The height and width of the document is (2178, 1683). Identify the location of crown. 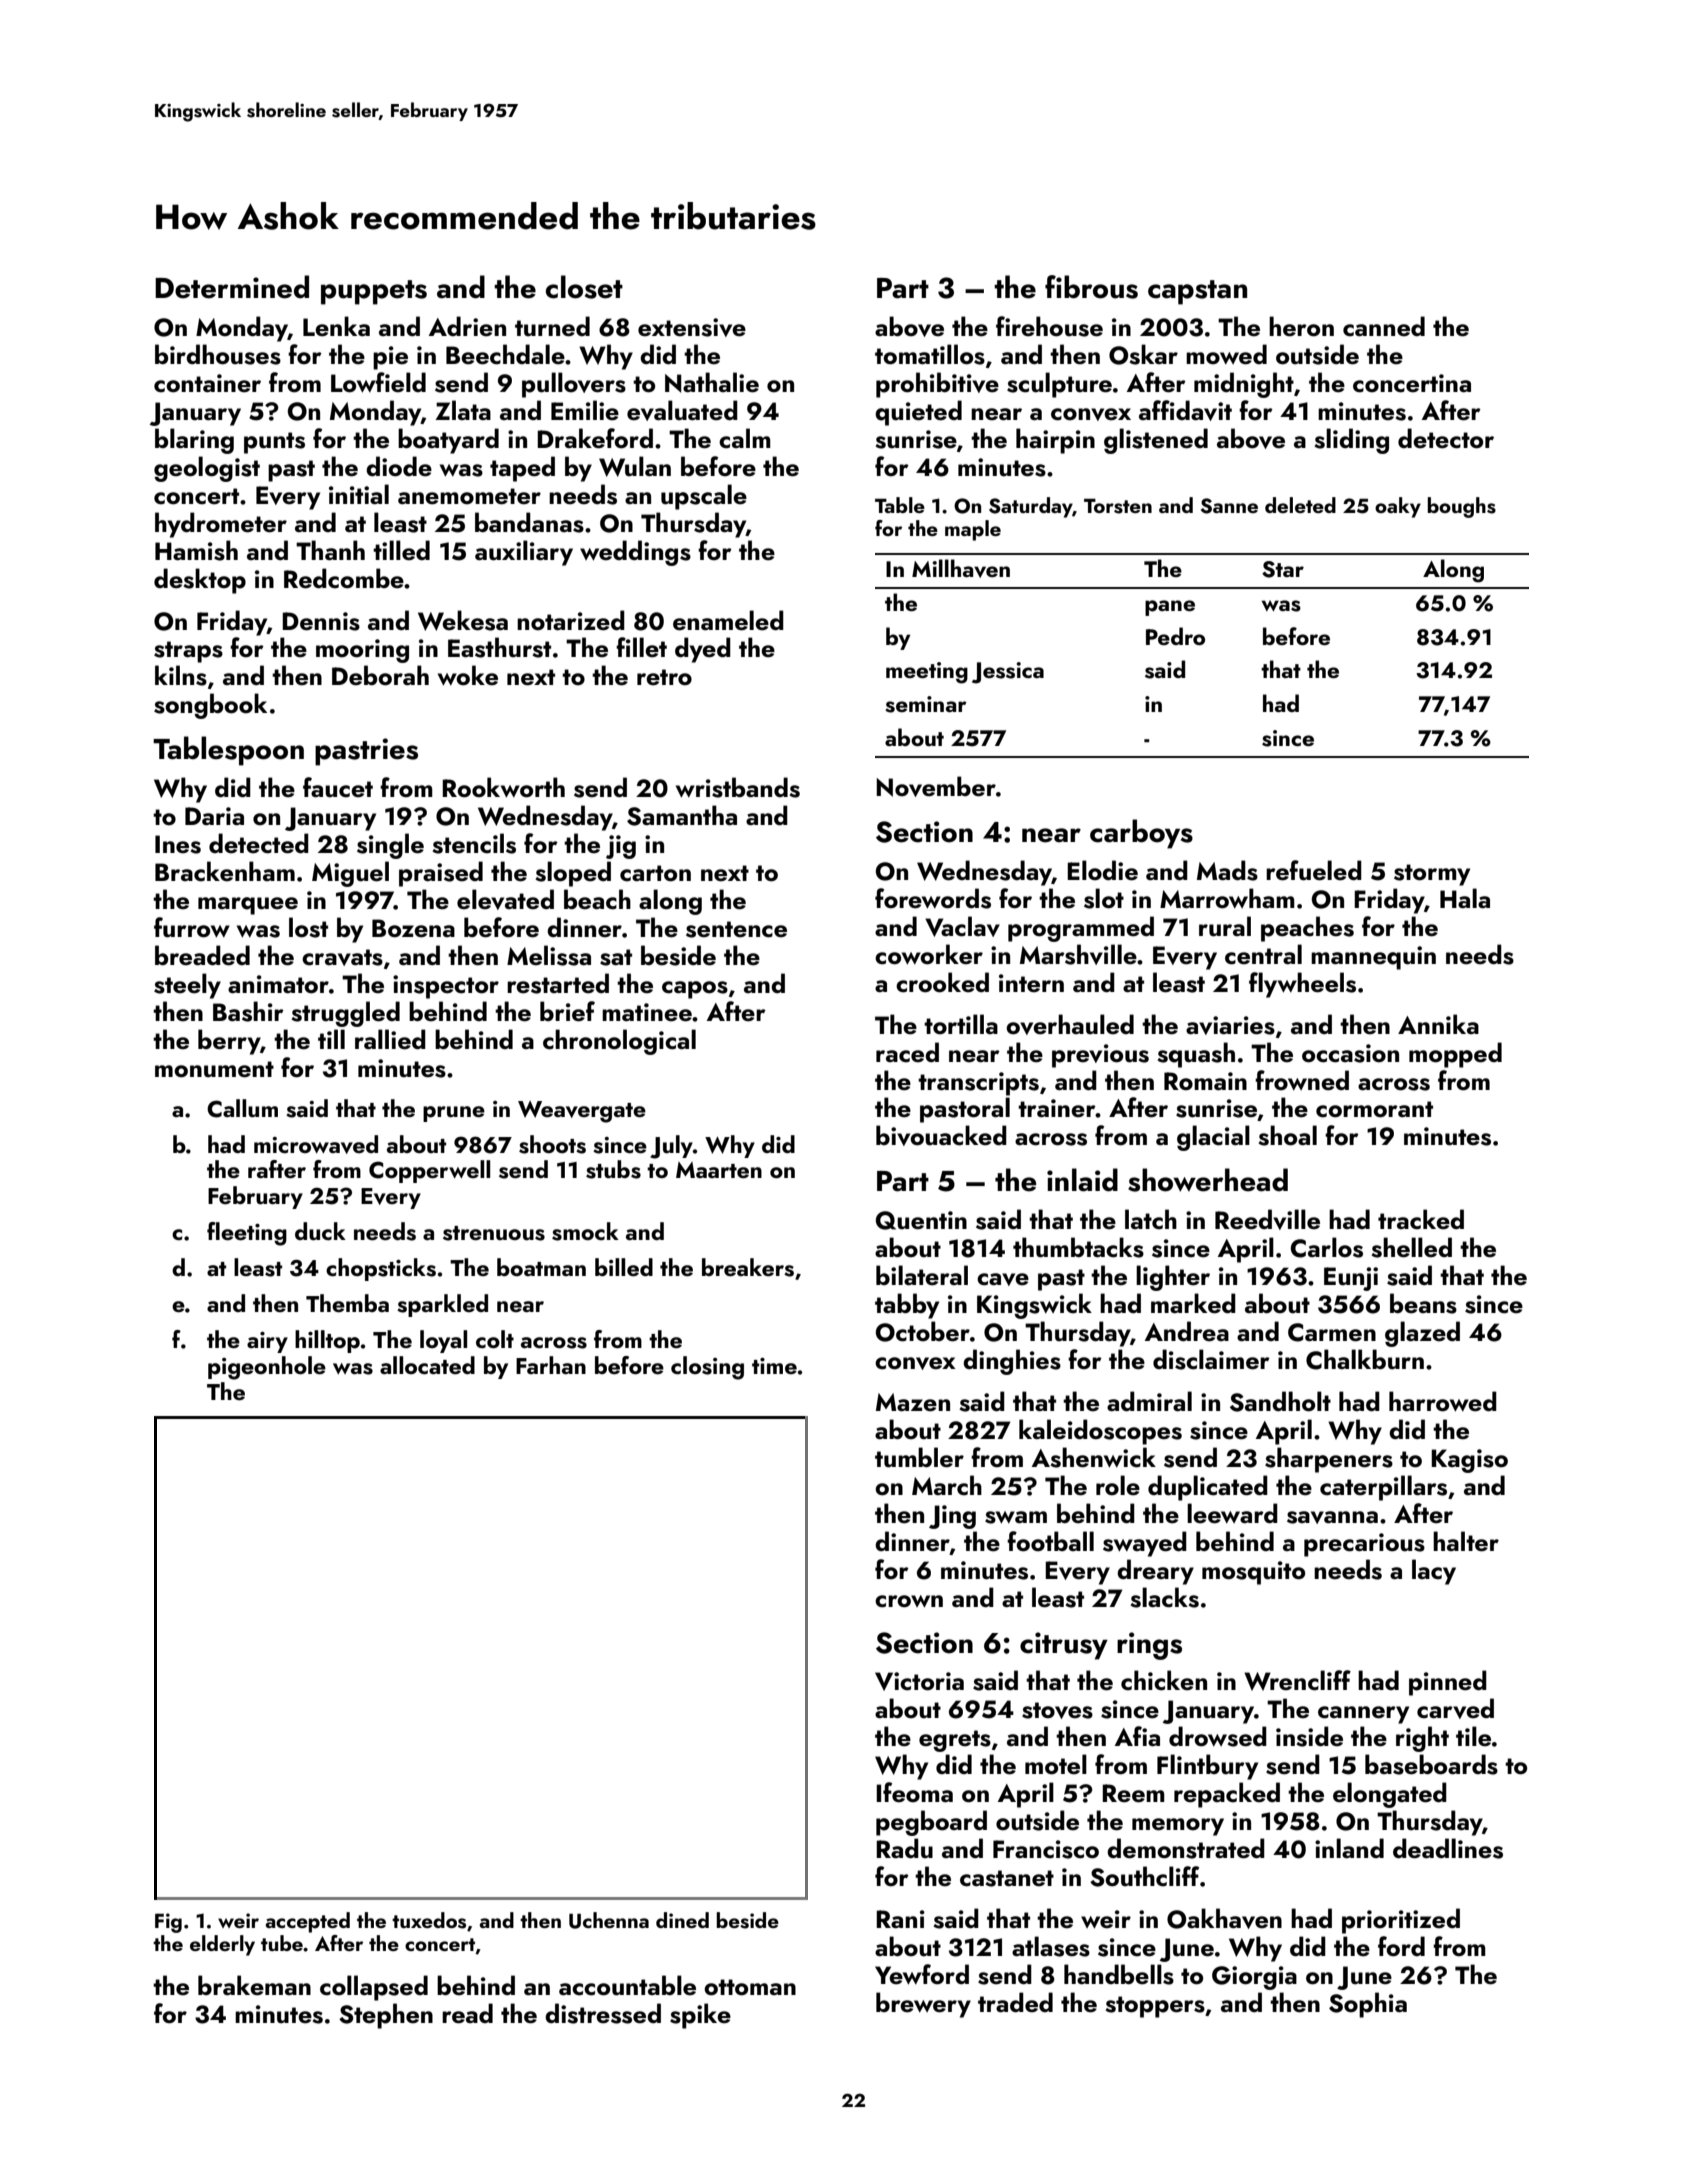
(909, 1601).
